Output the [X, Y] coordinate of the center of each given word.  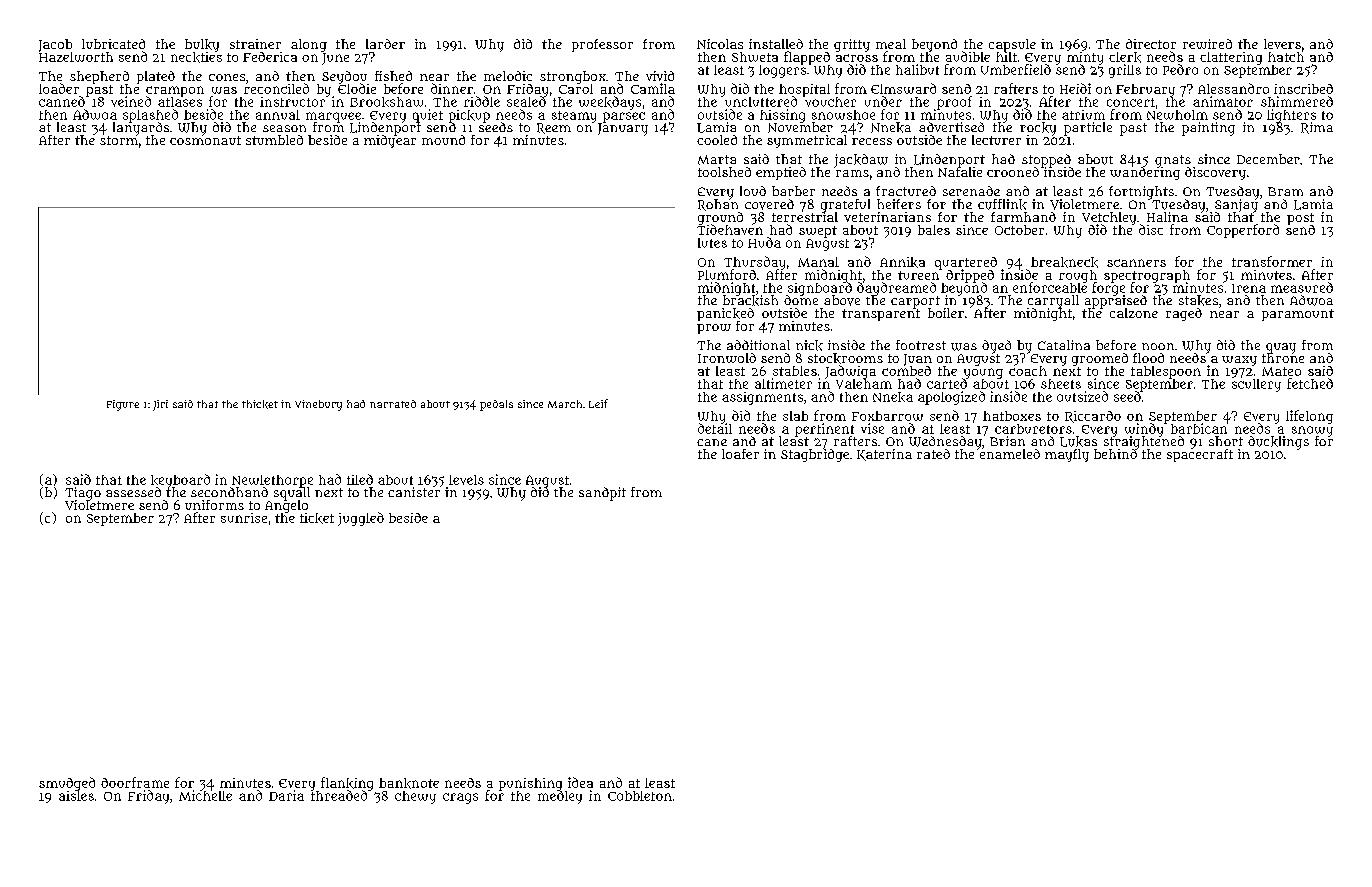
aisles [76, 796]
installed [776, 44]
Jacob [55, 45]
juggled [361, 519]
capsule [1012, 45]
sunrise [244, 518]
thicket [260, 404]
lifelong [1309, 417]
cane [712, 442]
